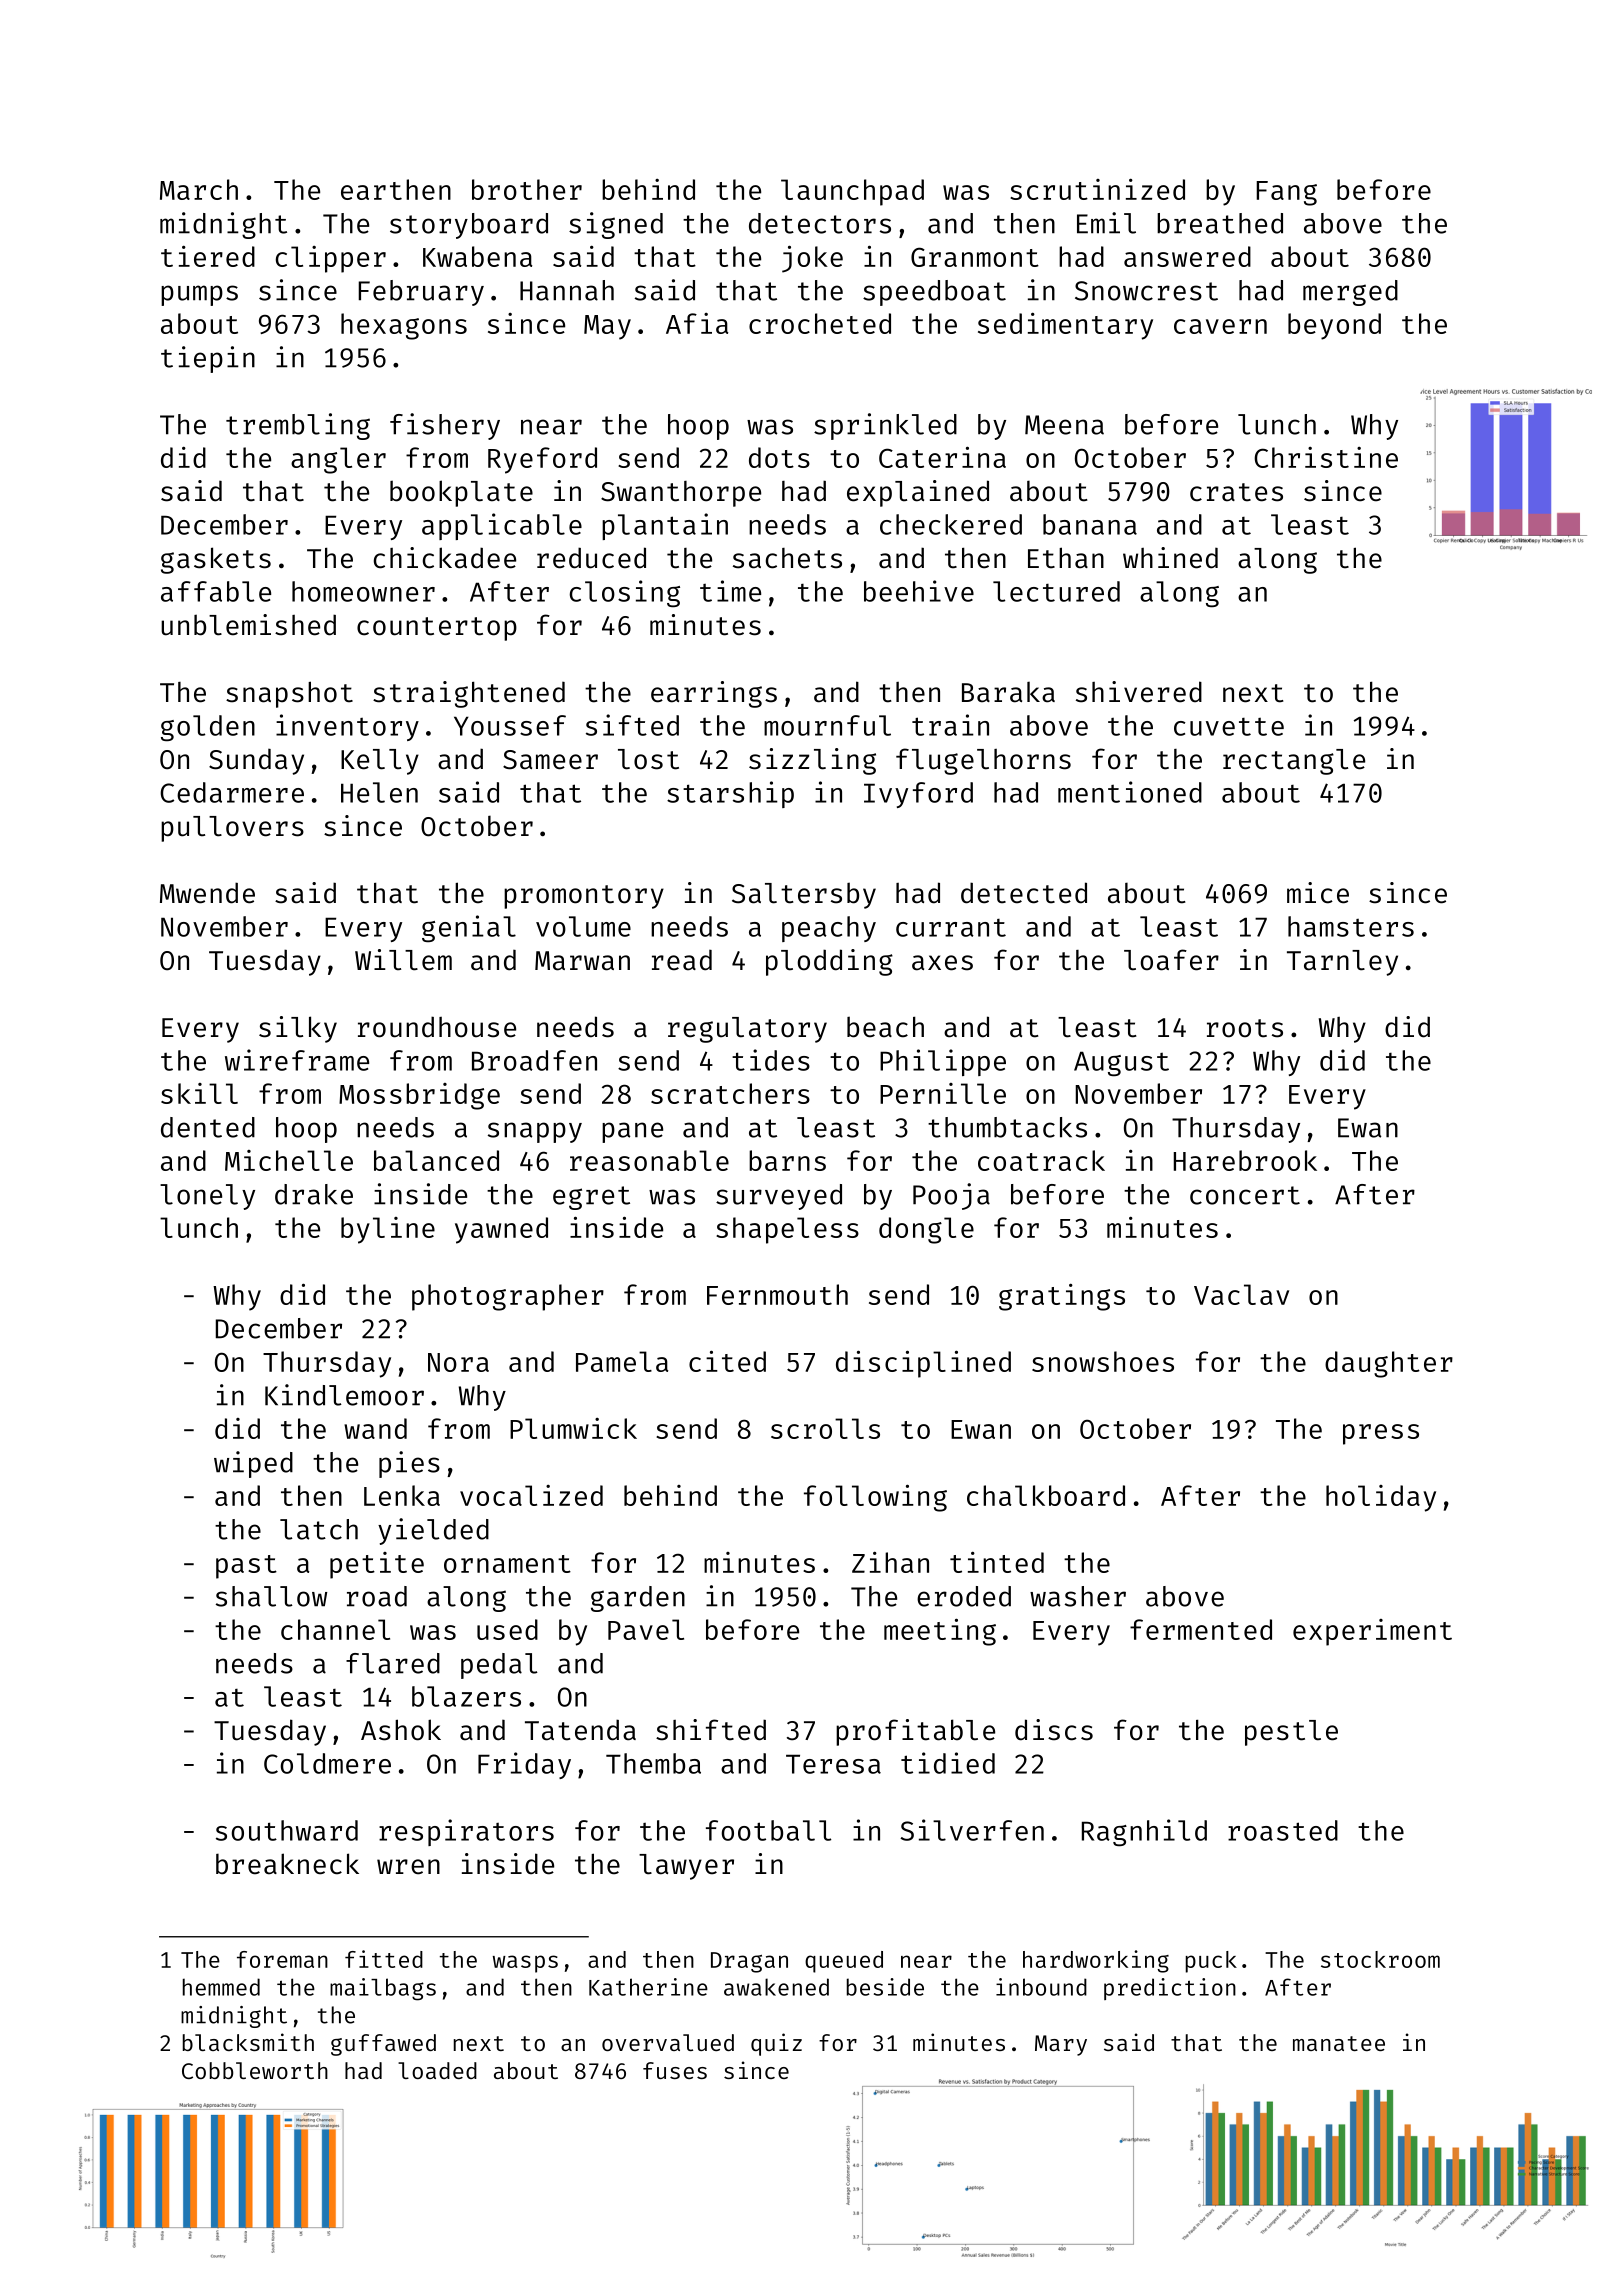 The width and height of the screenshot is (1620, 2292). I want to click on wiped, so click(253, 1464).
